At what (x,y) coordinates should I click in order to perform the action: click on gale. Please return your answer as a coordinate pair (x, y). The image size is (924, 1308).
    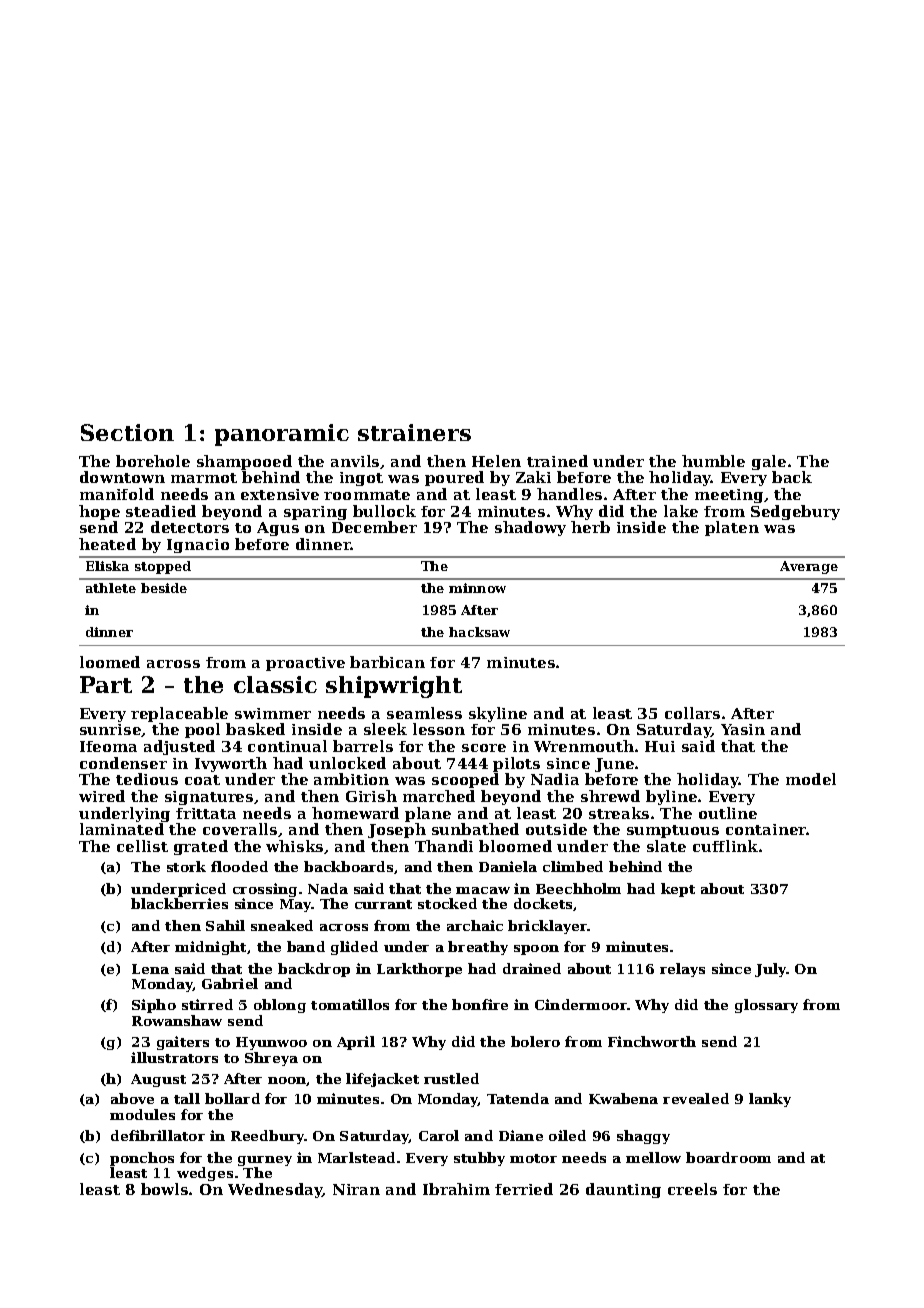
    Looking at the image, I should click on (769, 462).
